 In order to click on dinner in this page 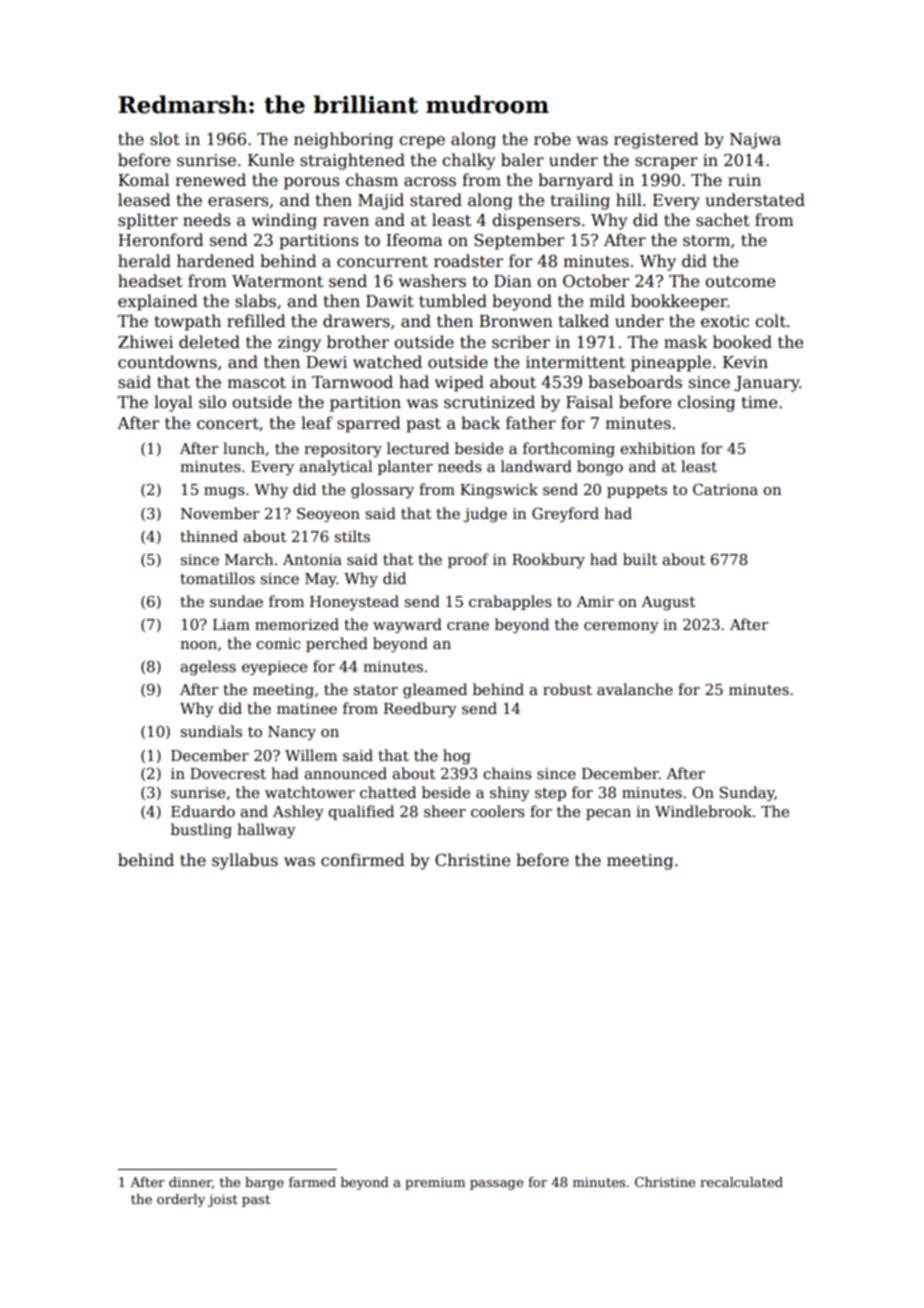, I will do `click(190, 1183)`.
